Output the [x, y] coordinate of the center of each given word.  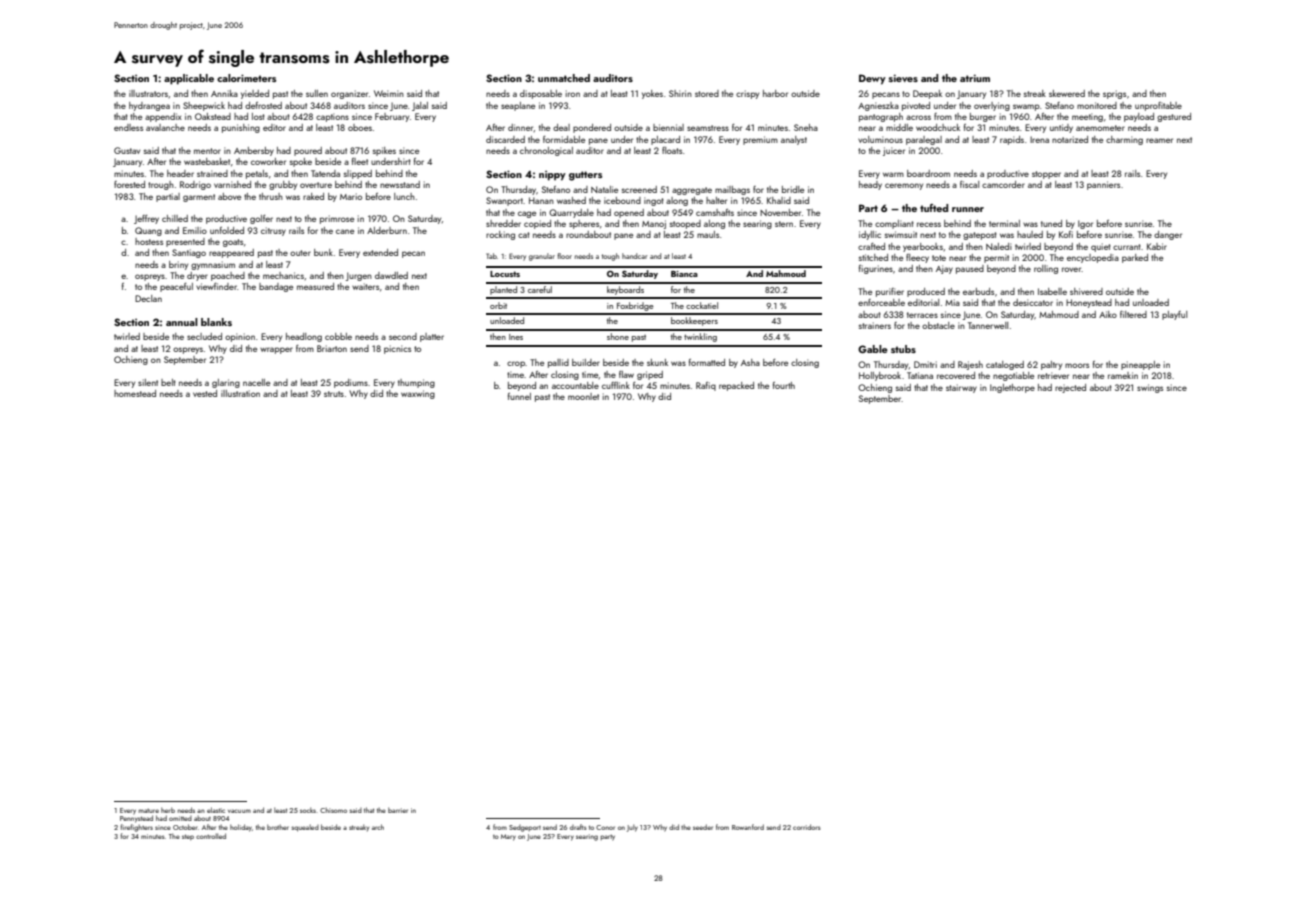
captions [332, 117]
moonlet [583, 396]
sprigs [1114, 94]
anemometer [1100, 128]
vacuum [239, 811]
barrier [398, 810]
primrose [337, 219]
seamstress [708, 128]
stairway [961, 388]
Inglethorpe [1012, 388]
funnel [519, 396]
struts [334, 394]
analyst [794, 140]
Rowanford [748, 827]
